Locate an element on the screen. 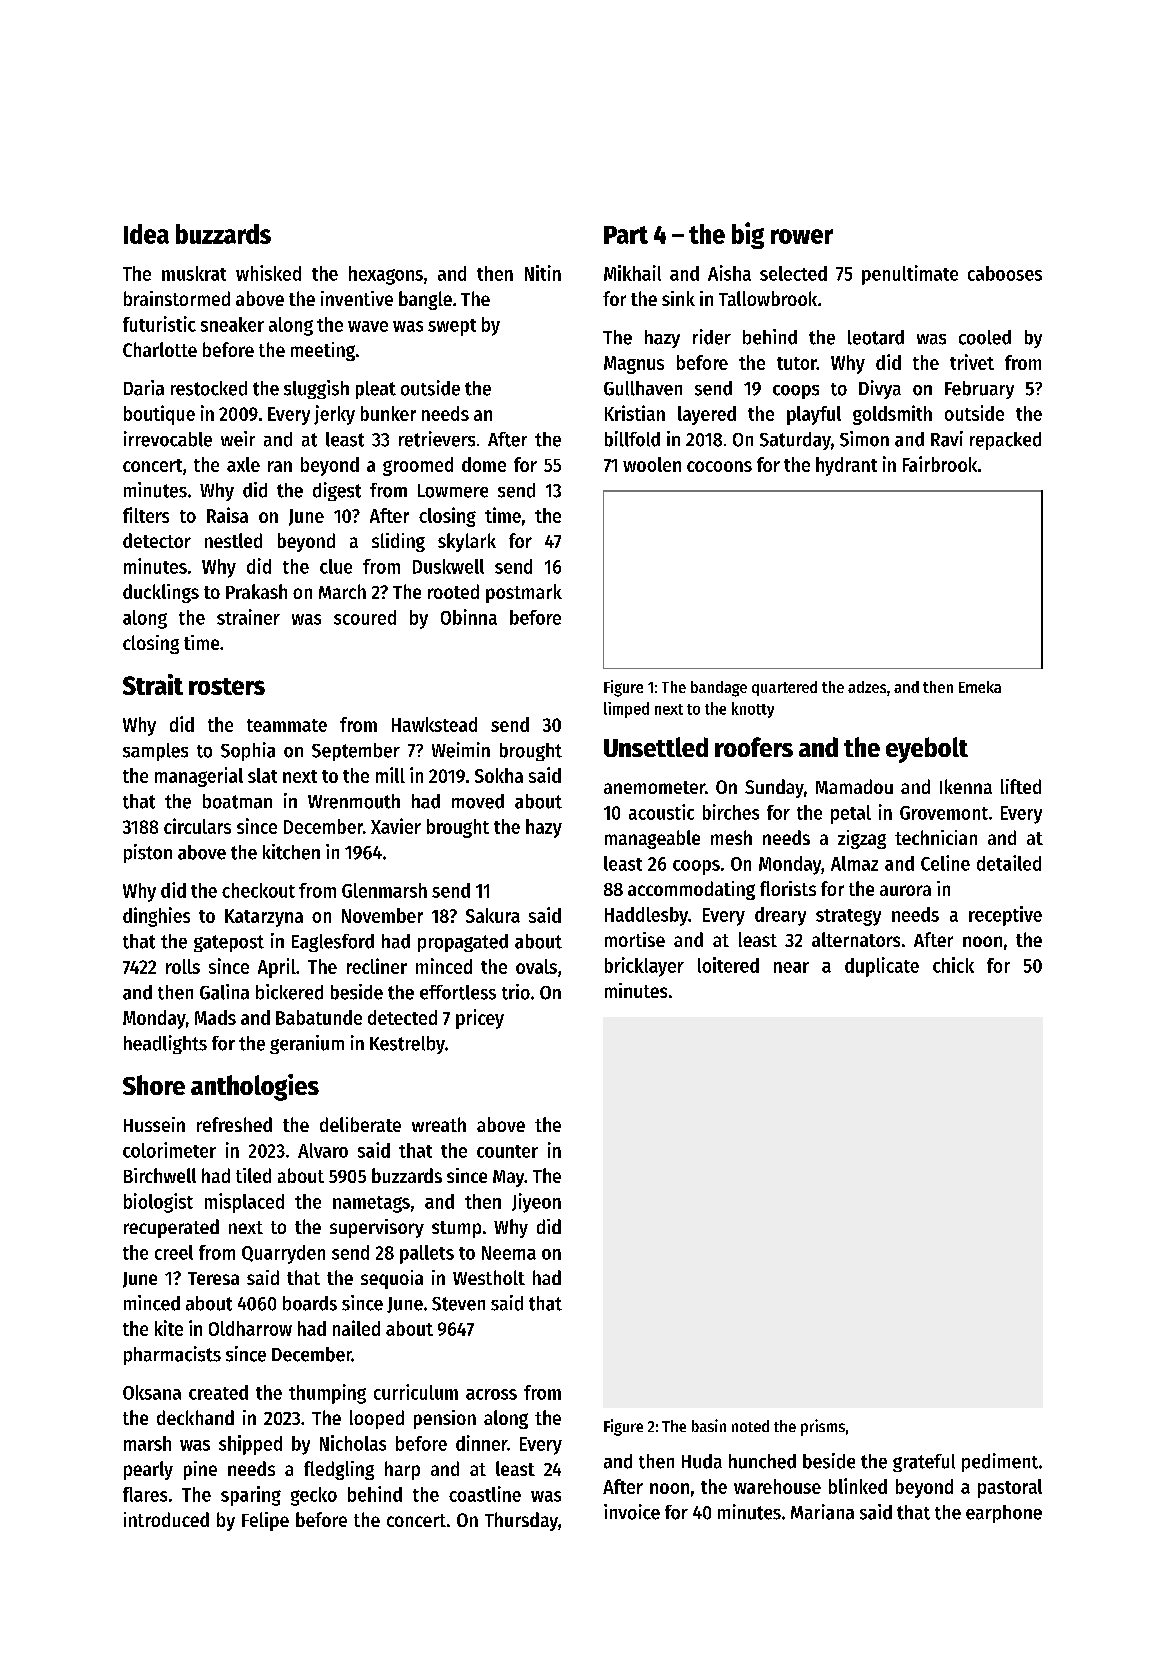 The image size is (1165, 1654). thumping is located at coordinates (327, 1394).
